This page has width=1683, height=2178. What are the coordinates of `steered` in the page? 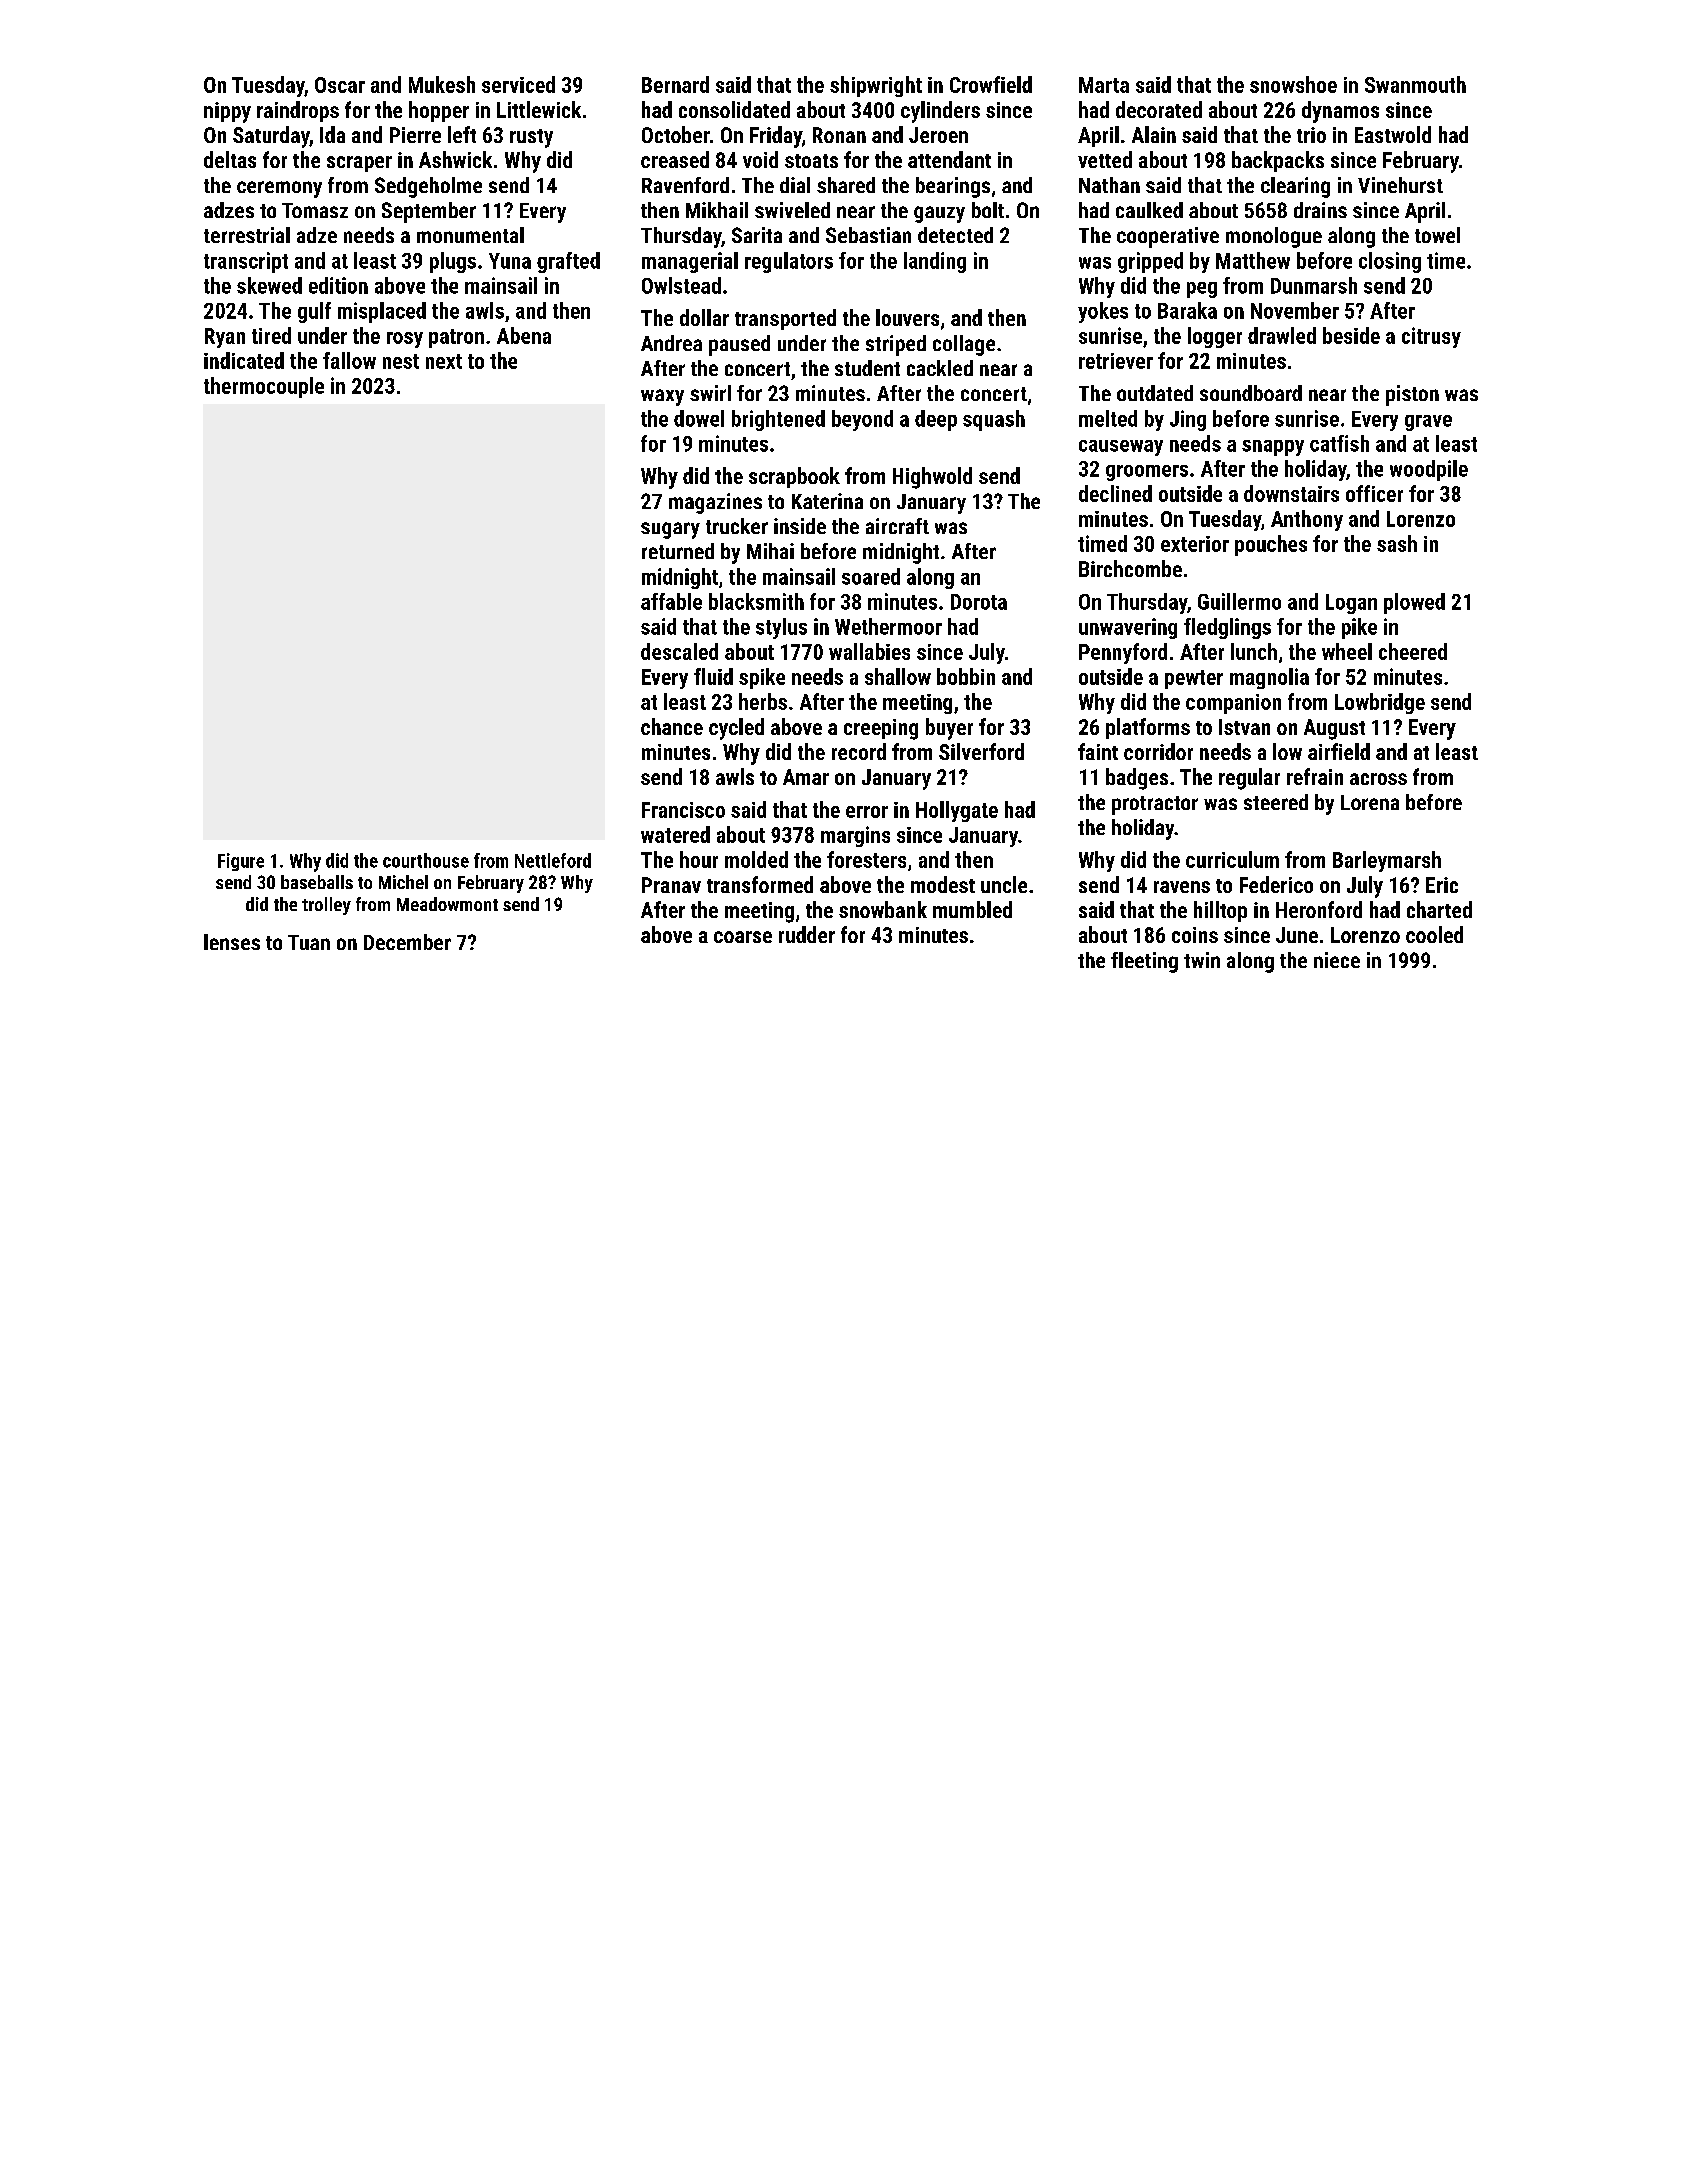 It's located at (1276, 802).
